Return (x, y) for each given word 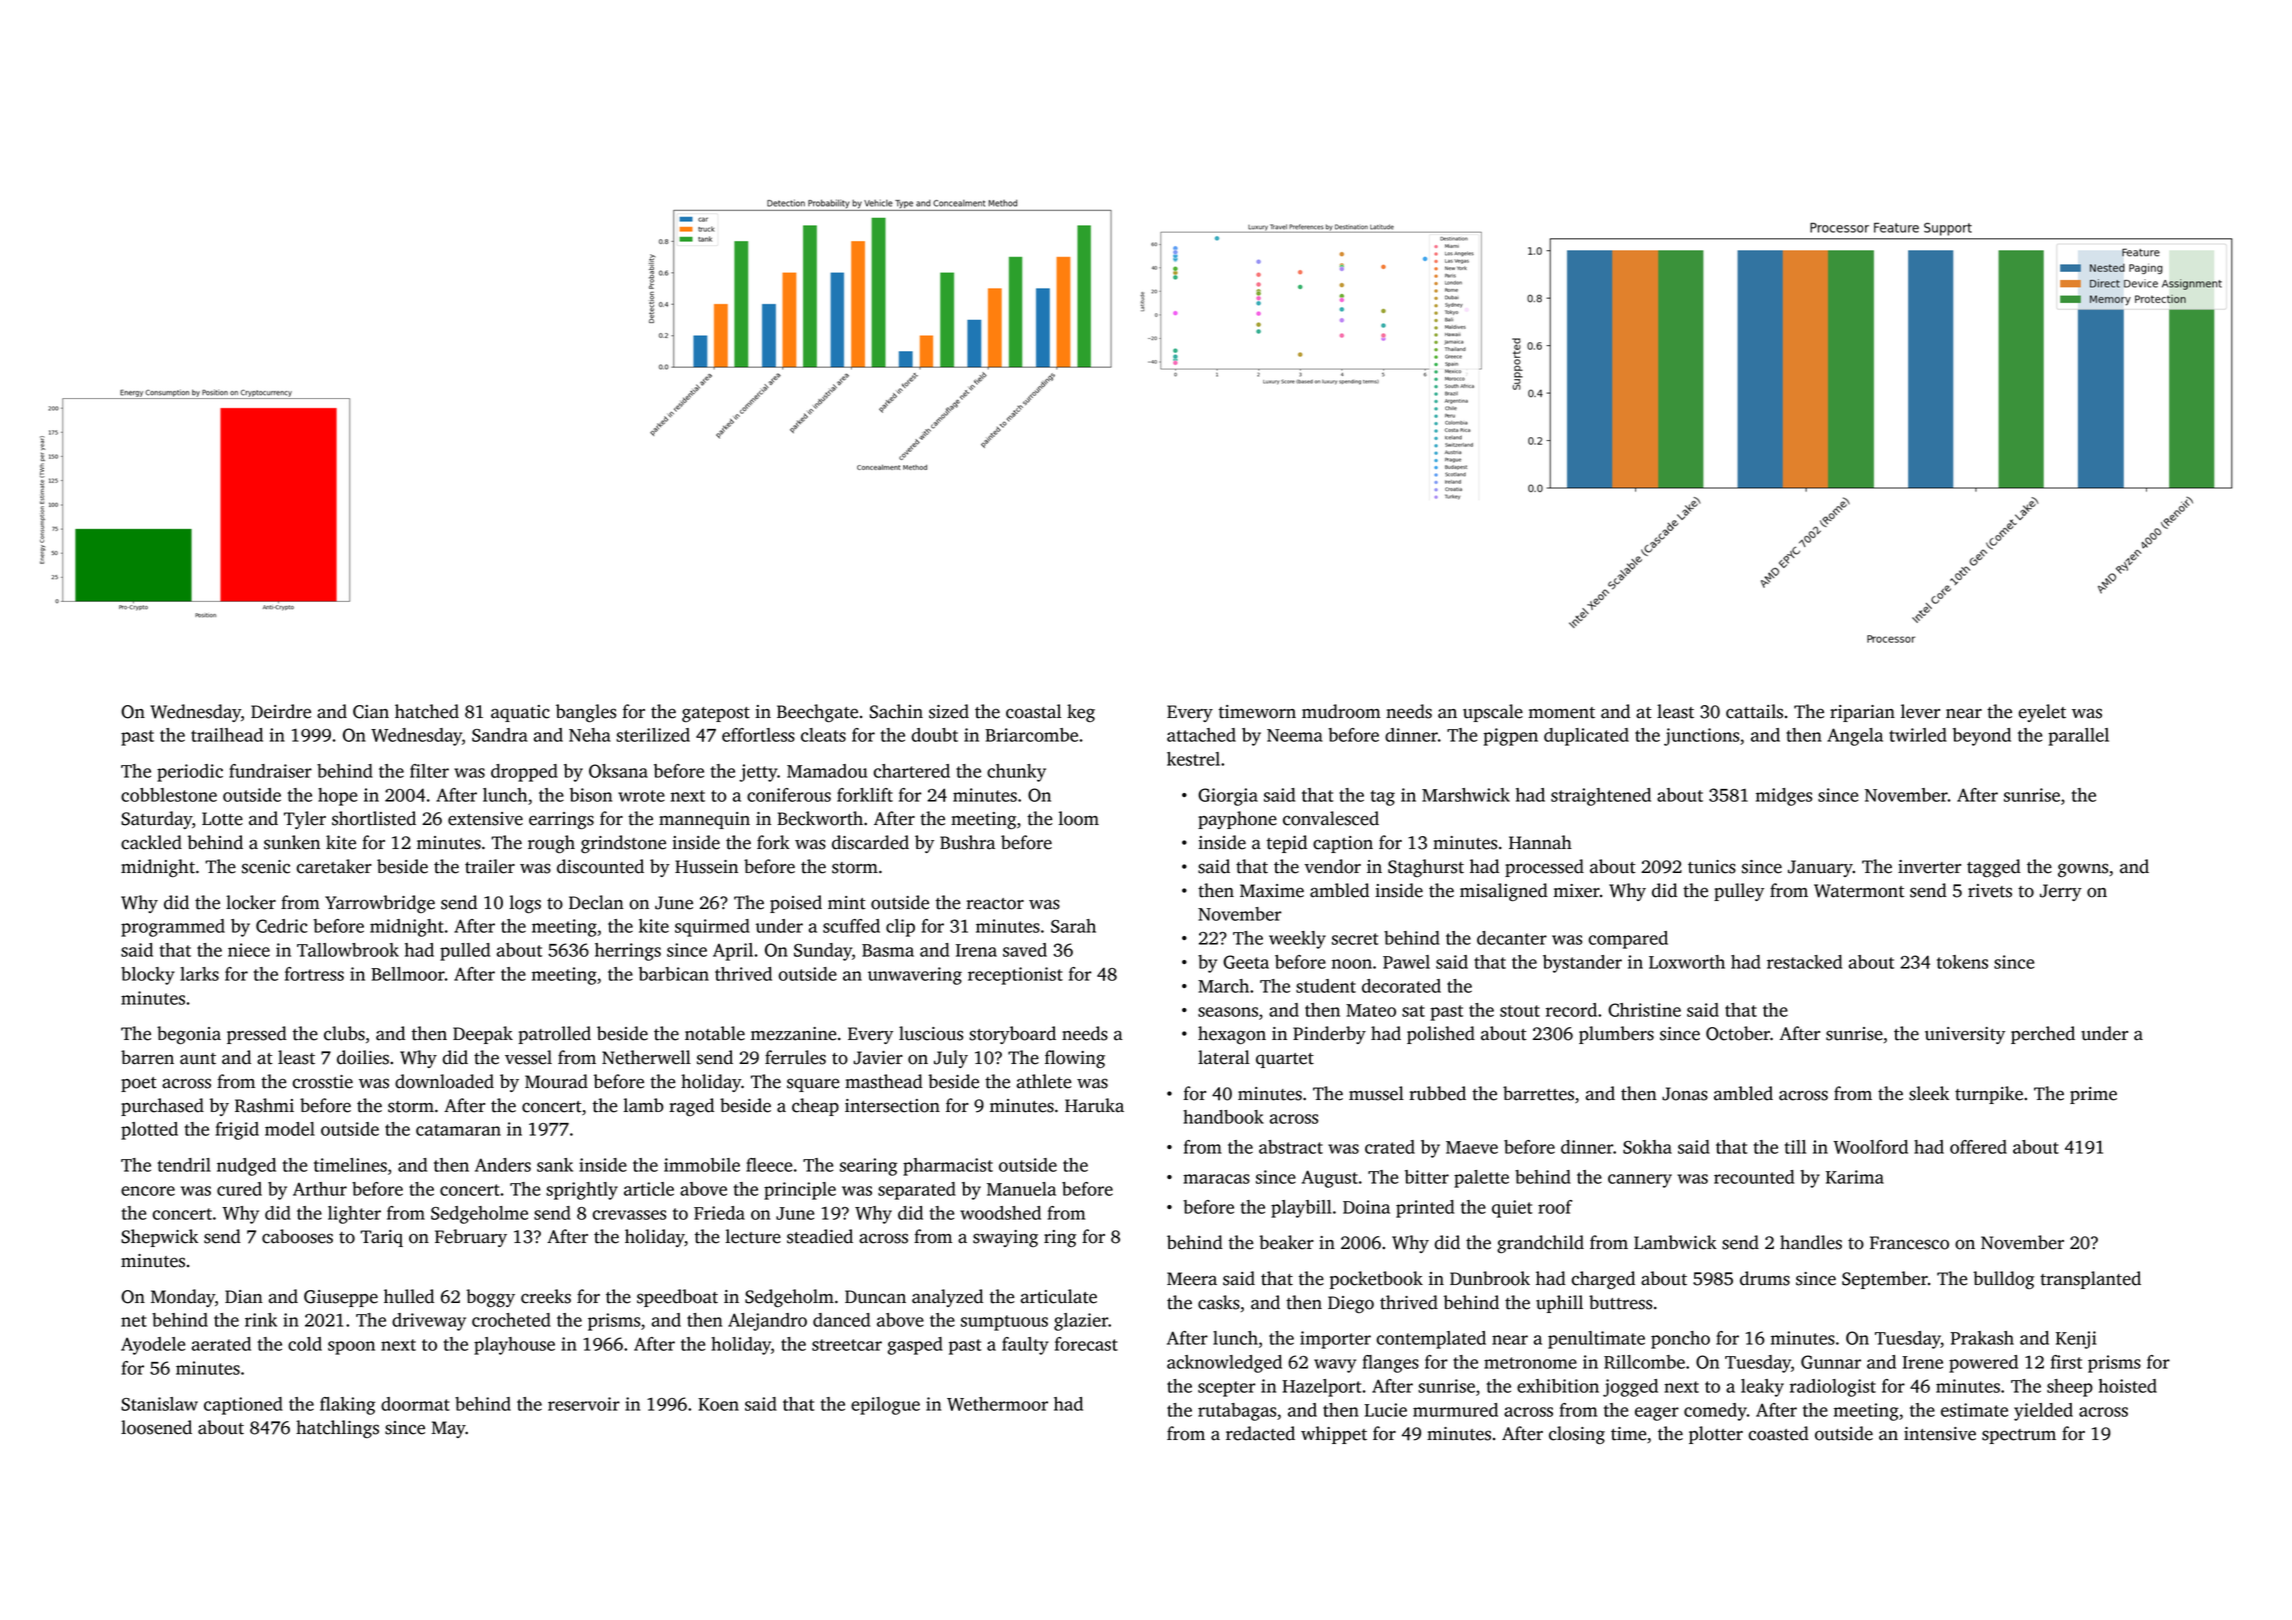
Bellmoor (408, 974)
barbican (674, 974)
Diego (1351, 1304)
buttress (1620, 1302)
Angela (1855, 737)
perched (2043, 1035)
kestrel (1193, 759)
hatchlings (337, 1429)
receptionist (1015, 976)
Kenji (2076, 1340)
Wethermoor (997, 1404)
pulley (1739, 892)
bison (591, 795)
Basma (888, 950)
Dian (244, 1297)
